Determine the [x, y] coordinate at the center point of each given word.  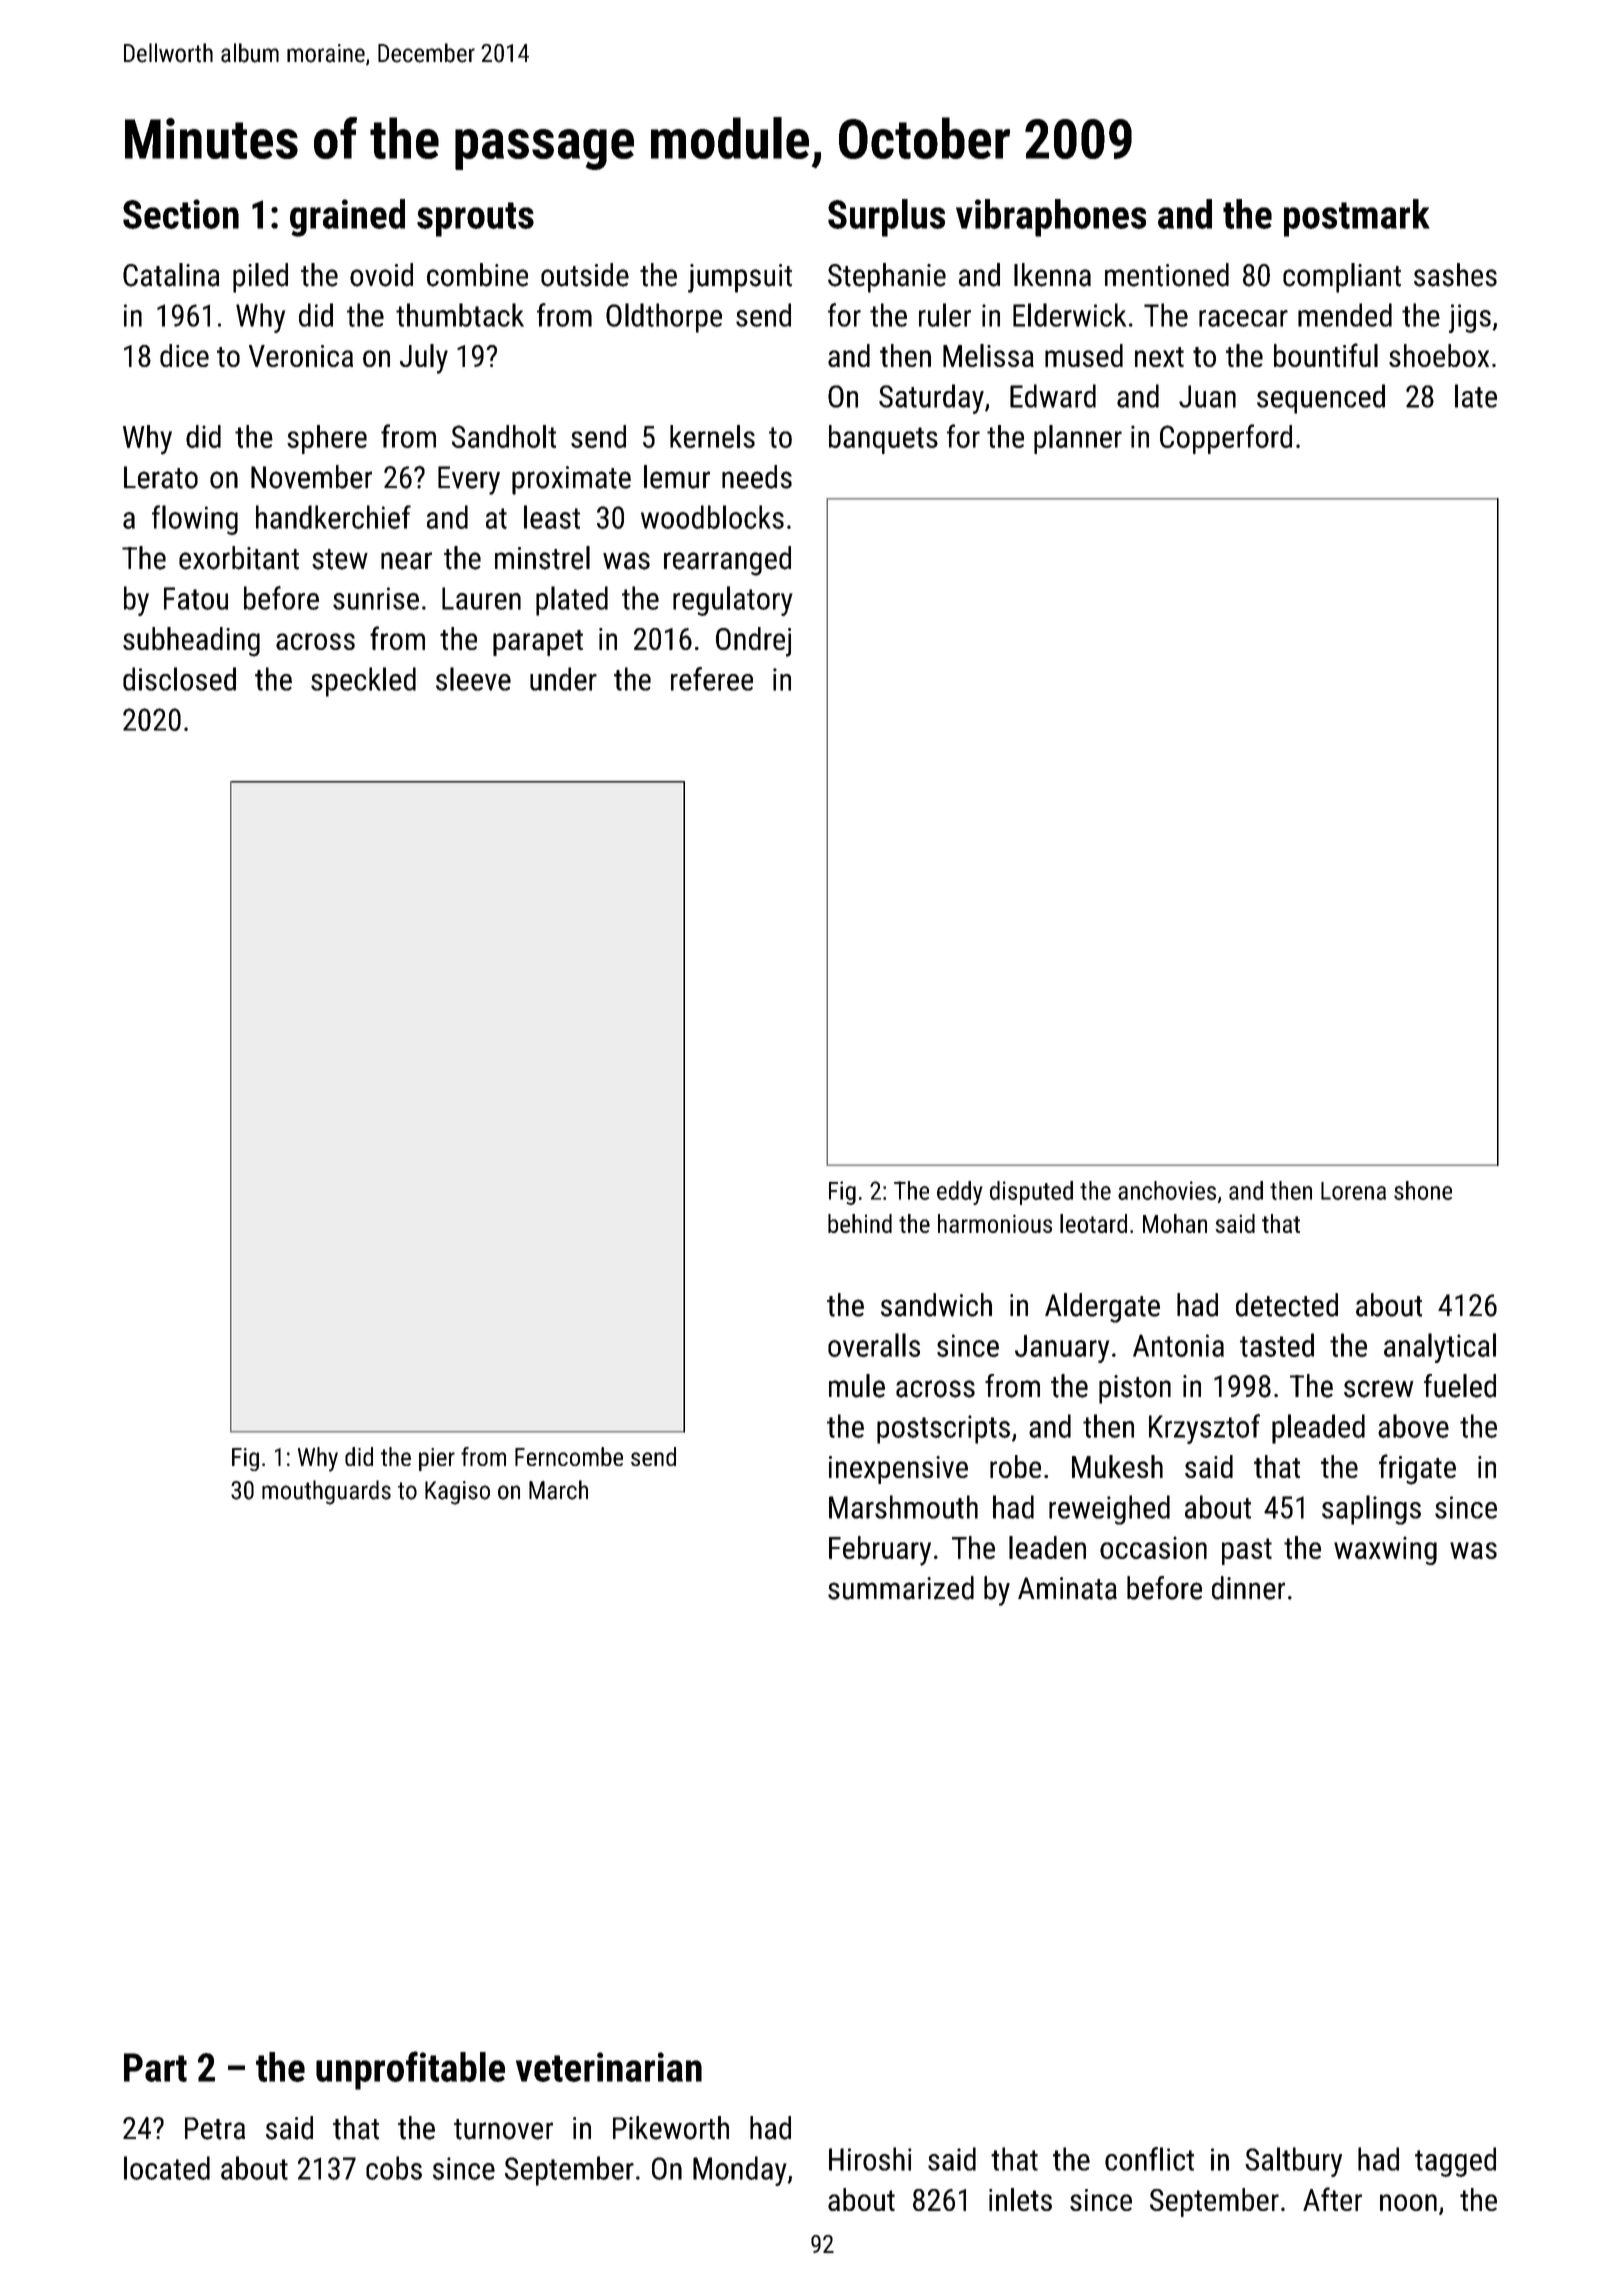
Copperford [1226, 439]
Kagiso [457, 1493]
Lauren [481, 598]
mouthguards [326, 1492]
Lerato [161, 477]
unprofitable [410, 2070]
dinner [1248, 1588]
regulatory [733, 601]
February [880, 1551]
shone [1423, 1190]
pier [437, 1459]
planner [1078, 439]
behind [860, 1223]
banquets [883, 439]
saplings [1371, 1510]
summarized [901, 1588]
